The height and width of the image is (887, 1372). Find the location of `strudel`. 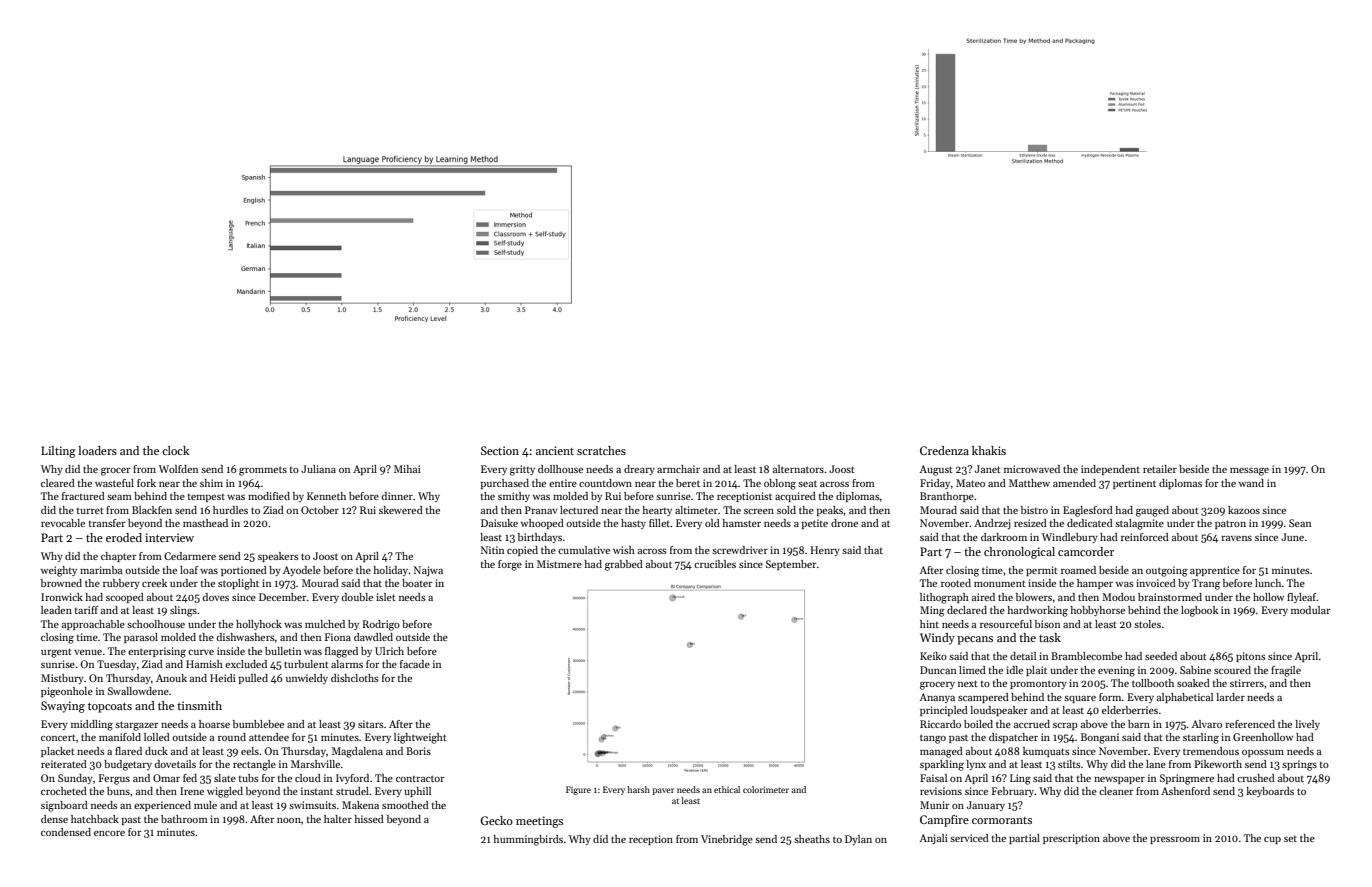

strudel is located at coordinates (352, 791).
